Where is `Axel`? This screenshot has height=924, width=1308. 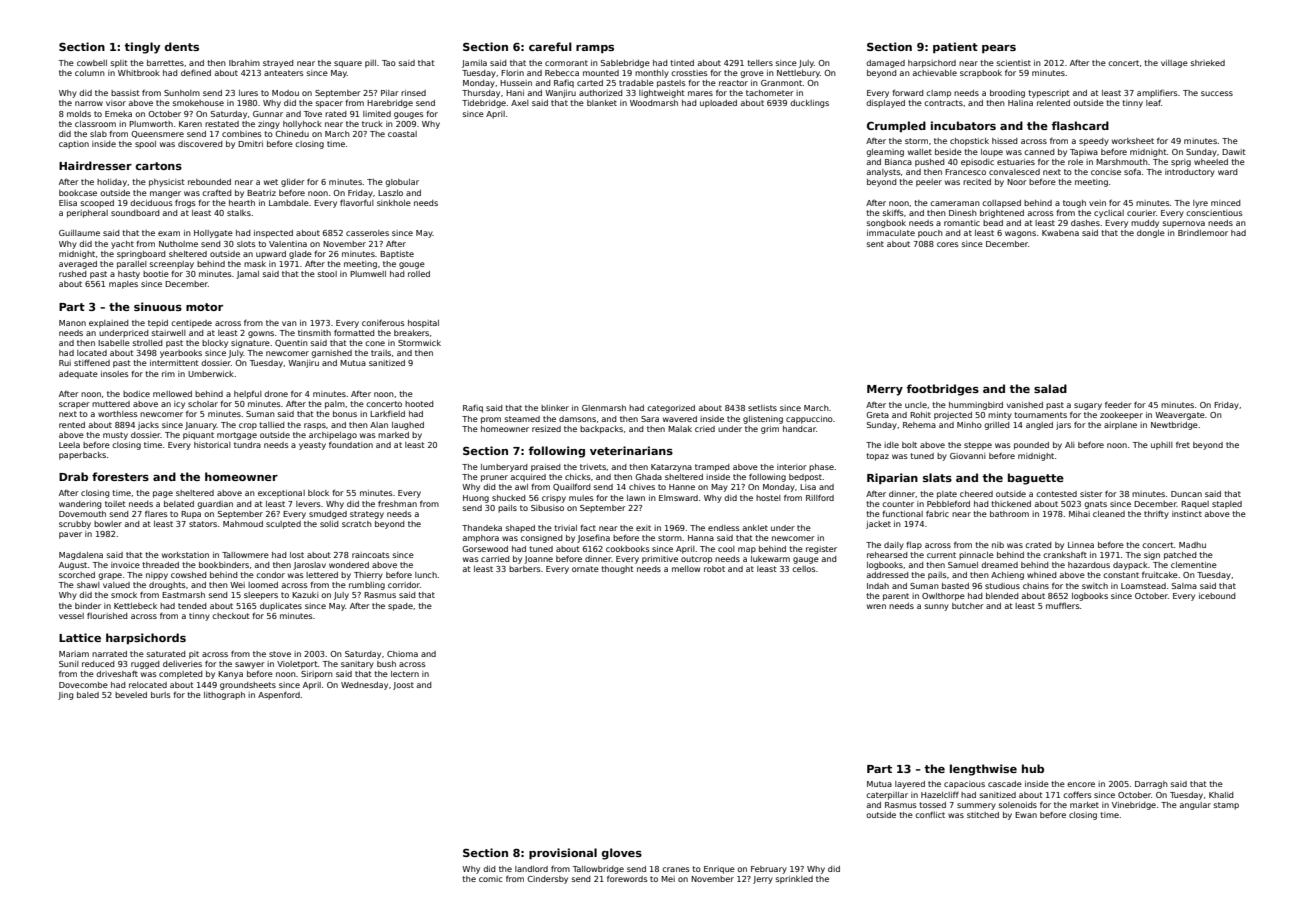 Axel is located at coordinates (520, 103).
